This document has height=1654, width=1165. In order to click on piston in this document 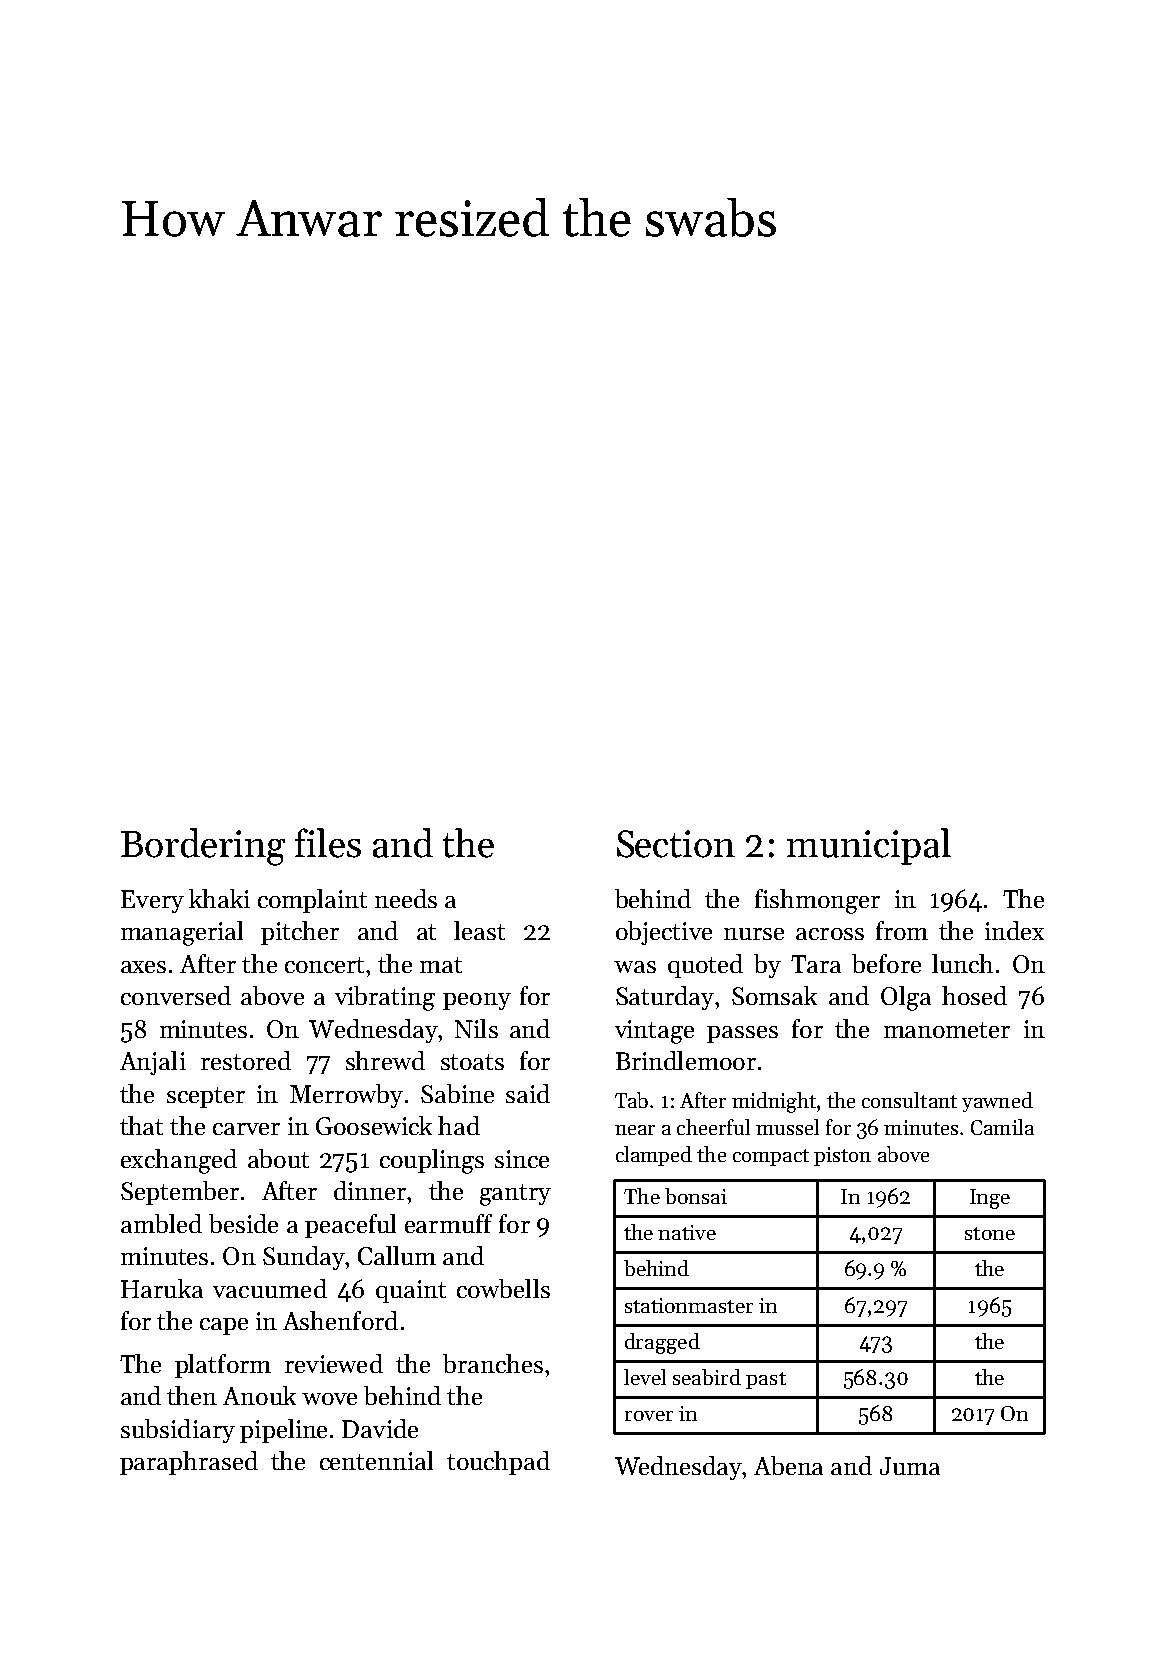, I will do `click(842, 1156)`.
